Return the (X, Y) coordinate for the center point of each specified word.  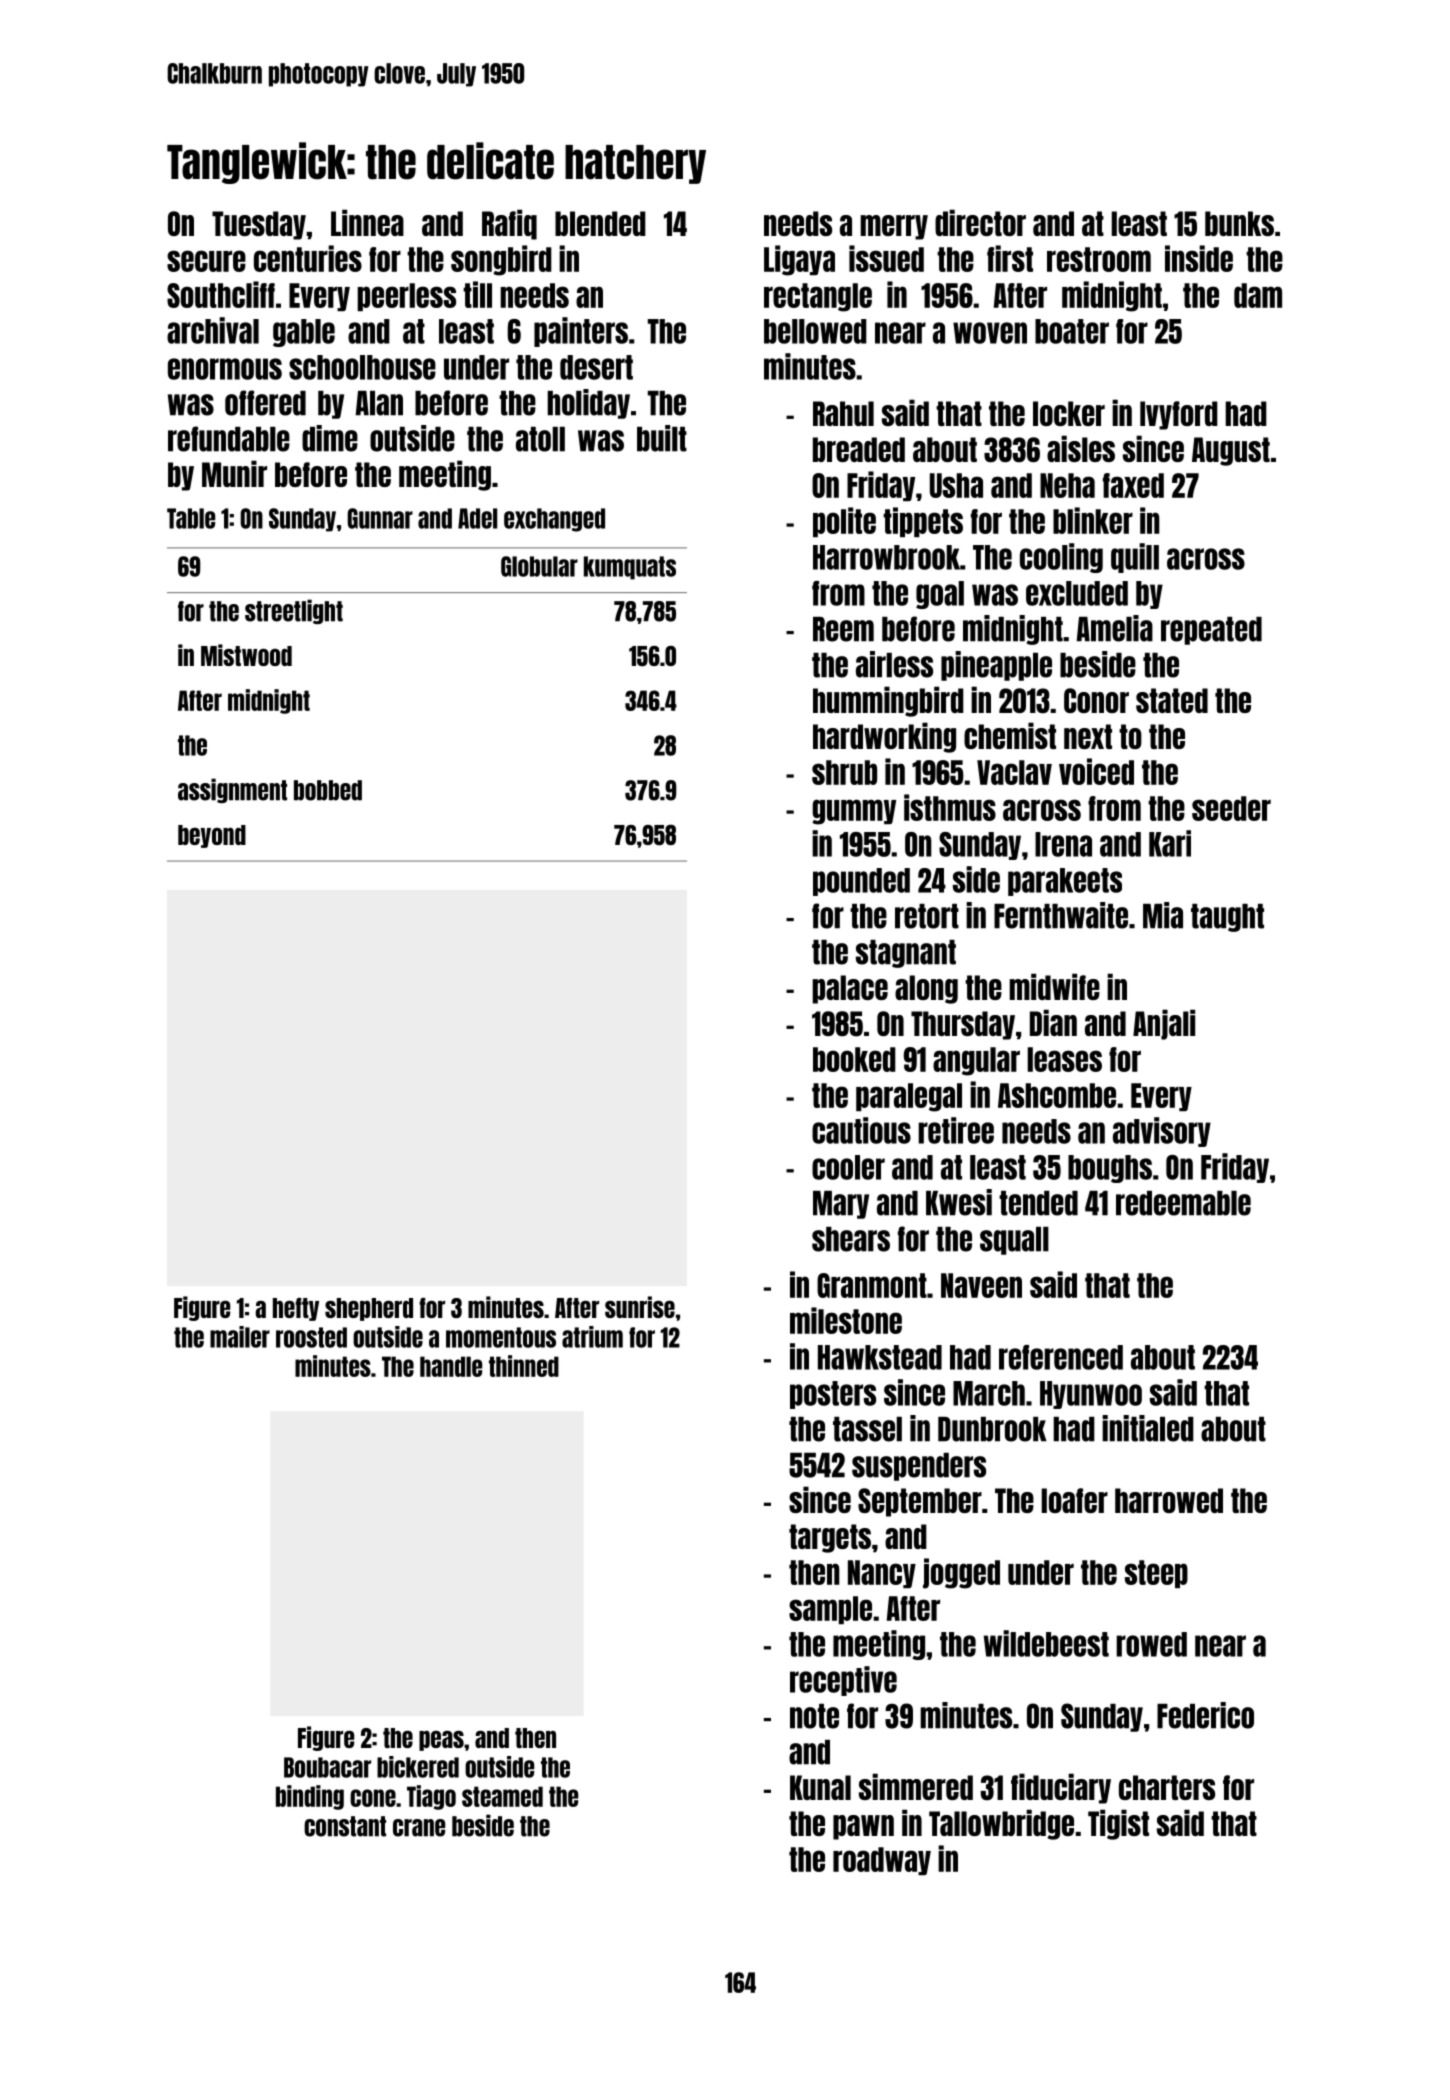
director (980, 222)
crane (419, 1828)
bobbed (328, 790)
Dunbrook (992, 1429)
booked (854, 1059)
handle (451, 1366)
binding (310, 1797)
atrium (592, 1337)
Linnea (367, 222)
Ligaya (799, 260)
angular (976, 1061)
